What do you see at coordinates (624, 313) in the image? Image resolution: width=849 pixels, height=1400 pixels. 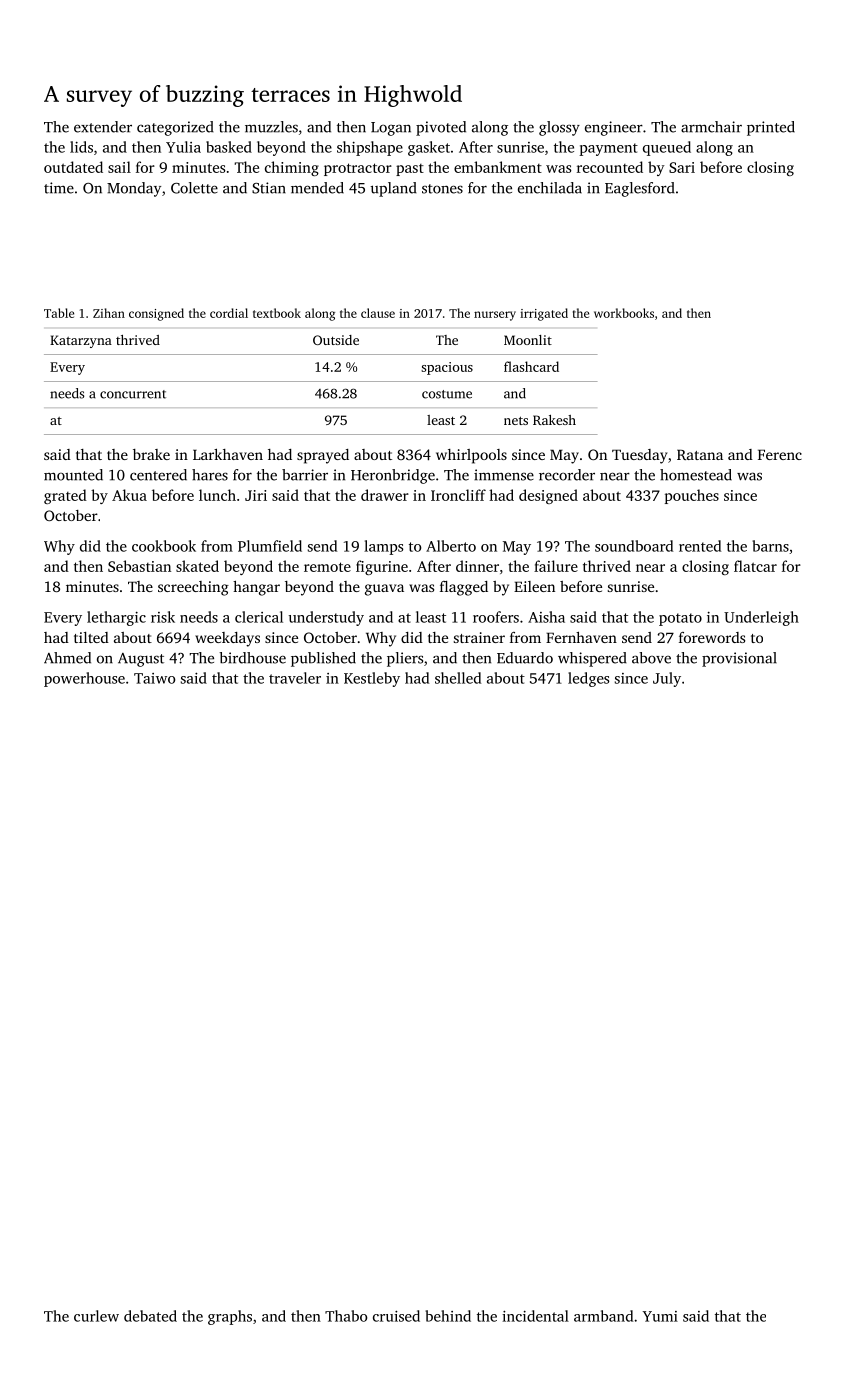 I see `workbooks` at bounding box center [624, 313].
